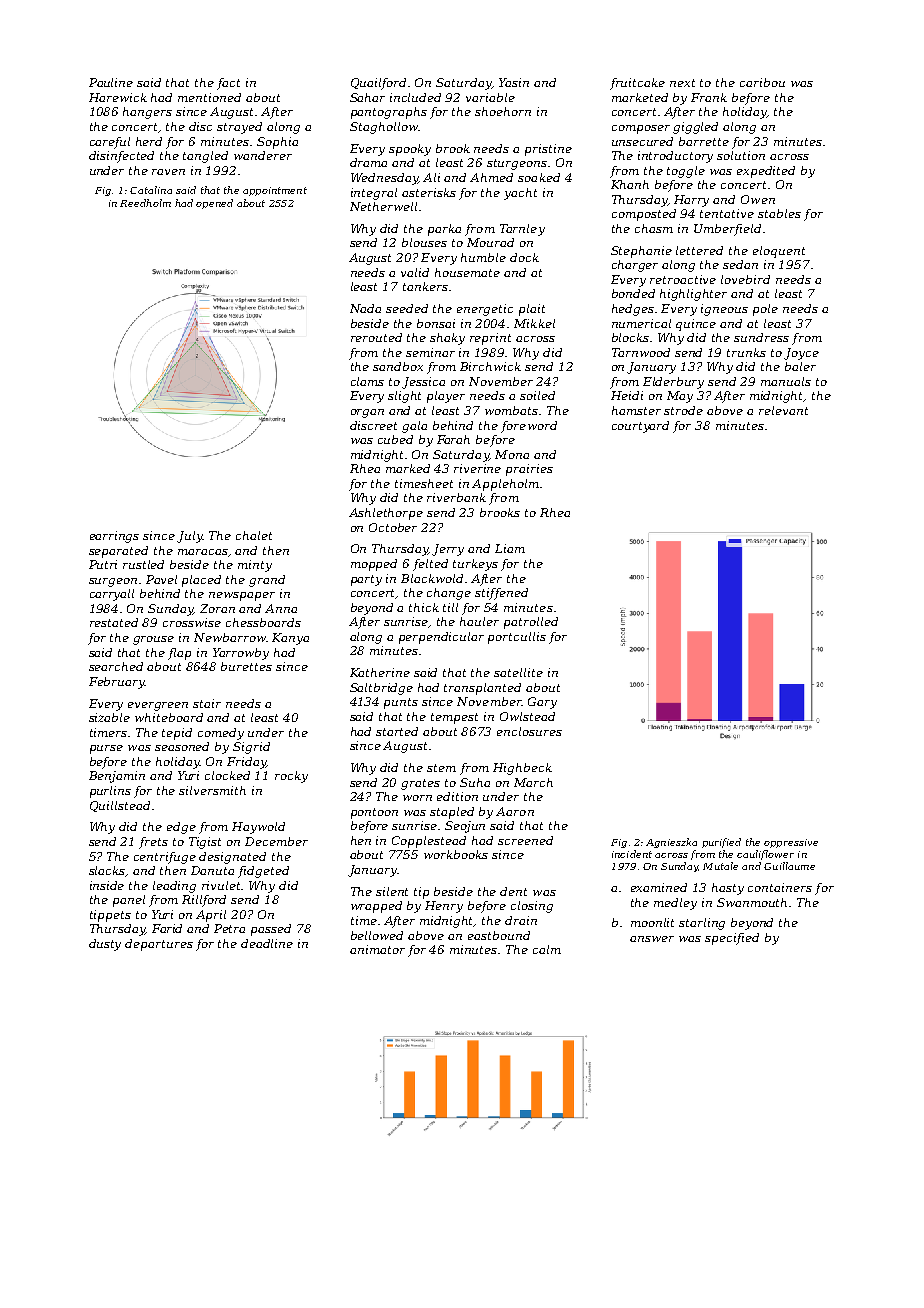  I want to click on sizable, so click(109, 717).
